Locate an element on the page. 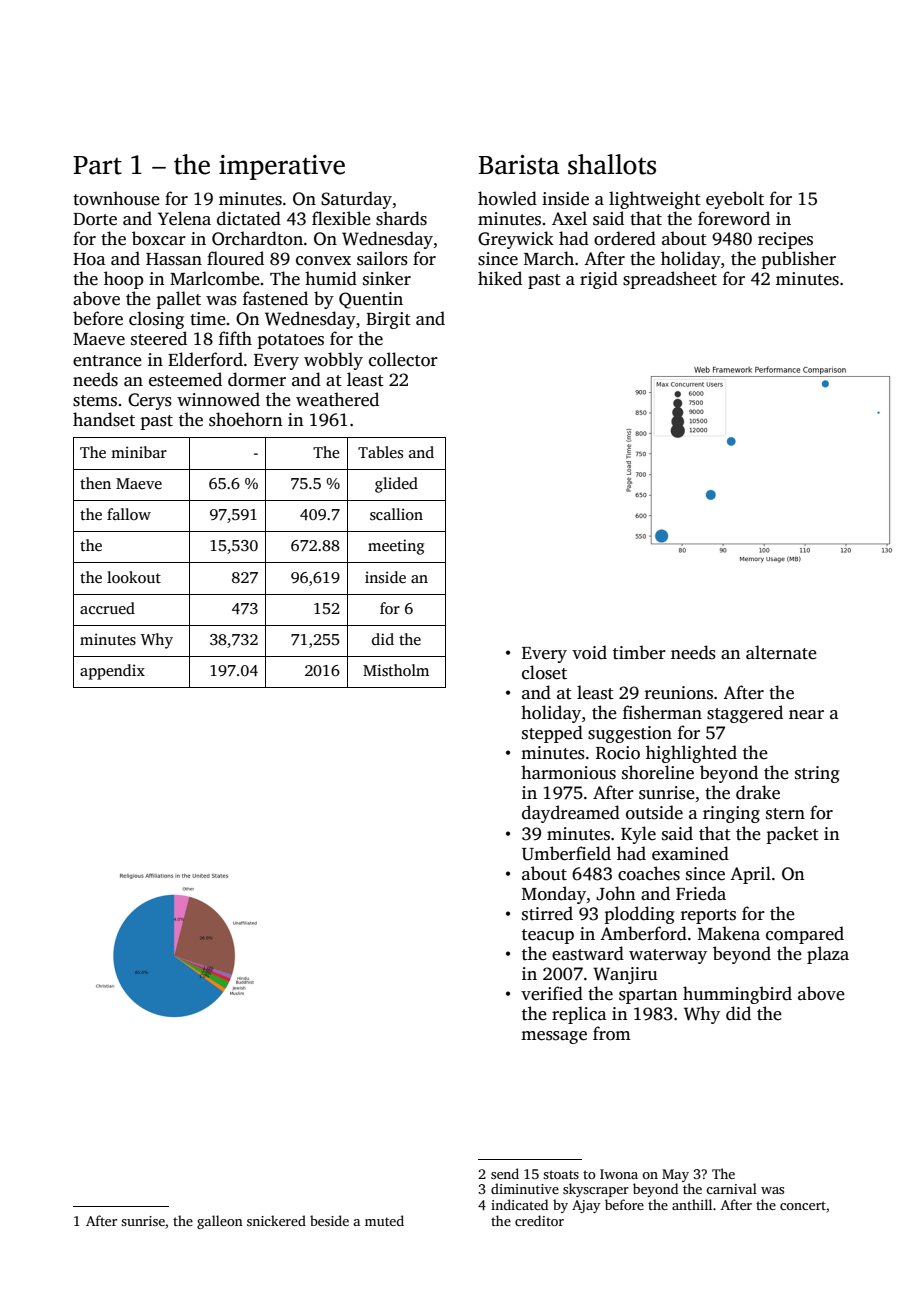 This image has width=924, height=1314. message is located at coordinates (554, 1037).
